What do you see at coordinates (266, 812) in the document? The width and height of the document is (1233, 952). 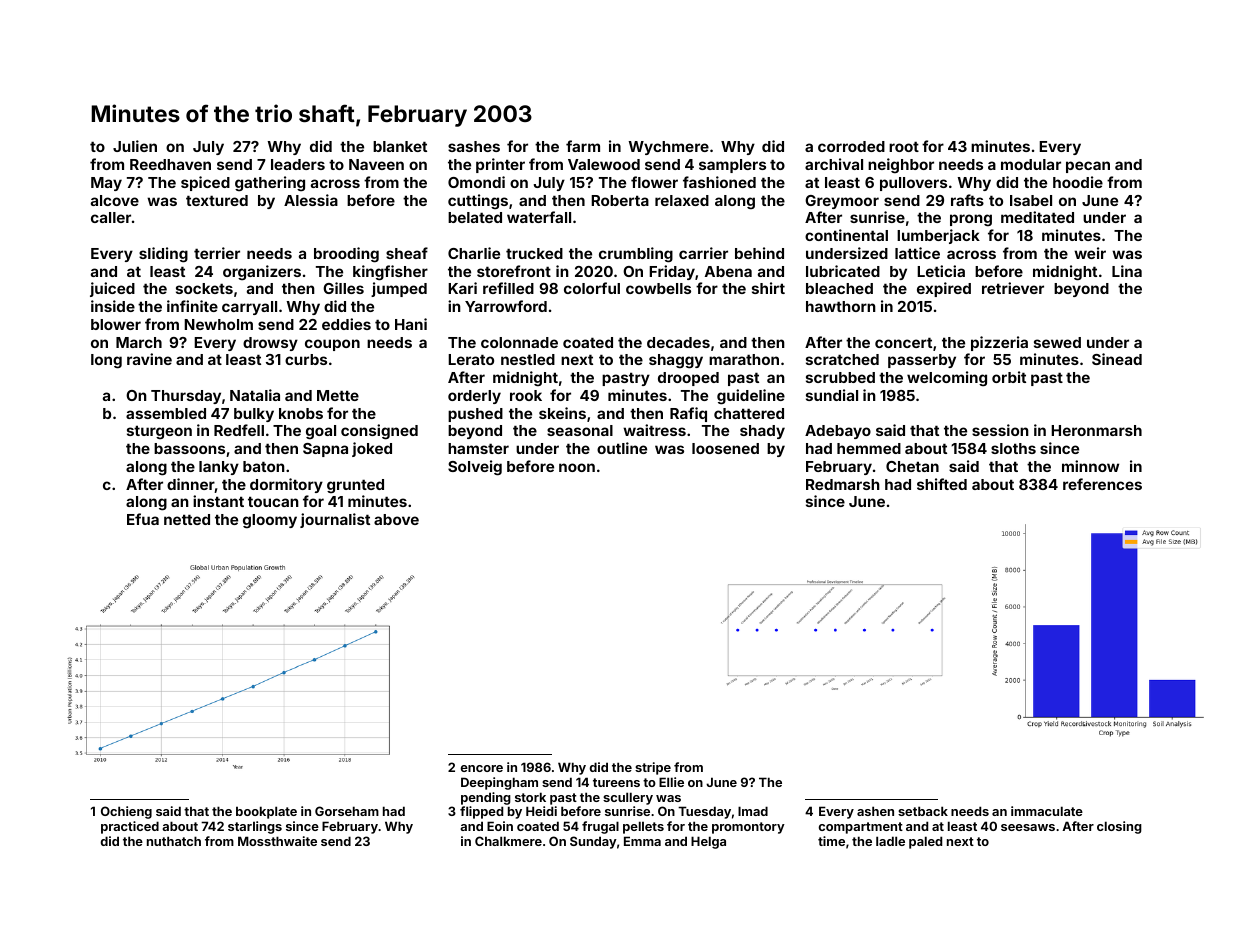 I see `bookplate` at bounding box center [266, 812].
